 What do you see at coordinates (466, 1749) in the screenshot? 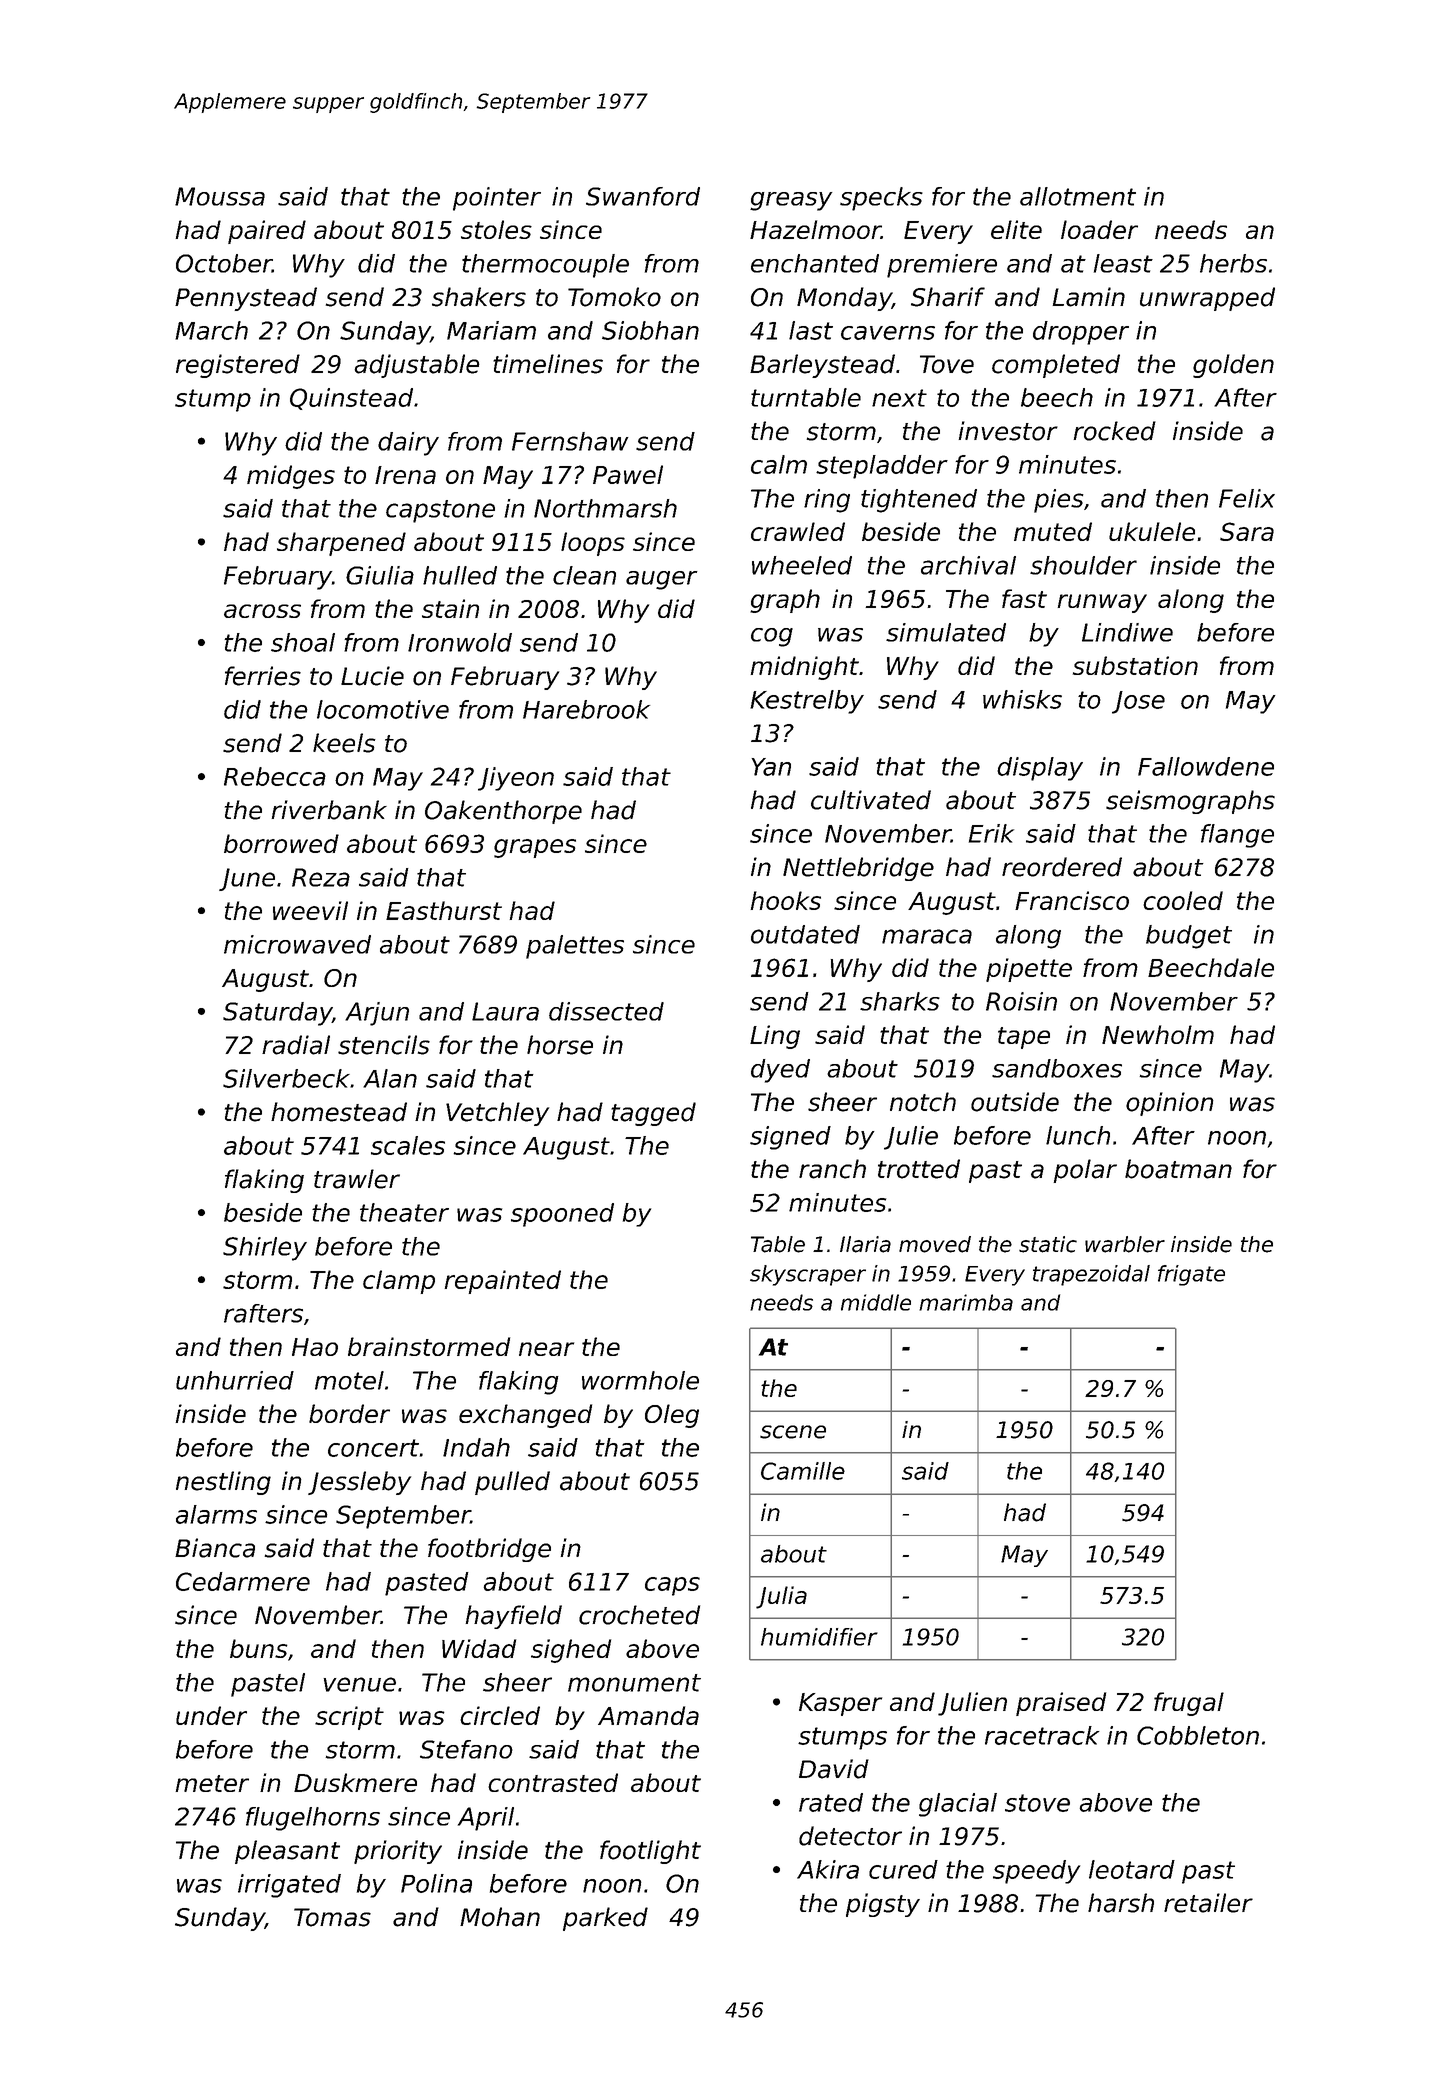
I see `Stefano` at bounding box center [466, 1749].
